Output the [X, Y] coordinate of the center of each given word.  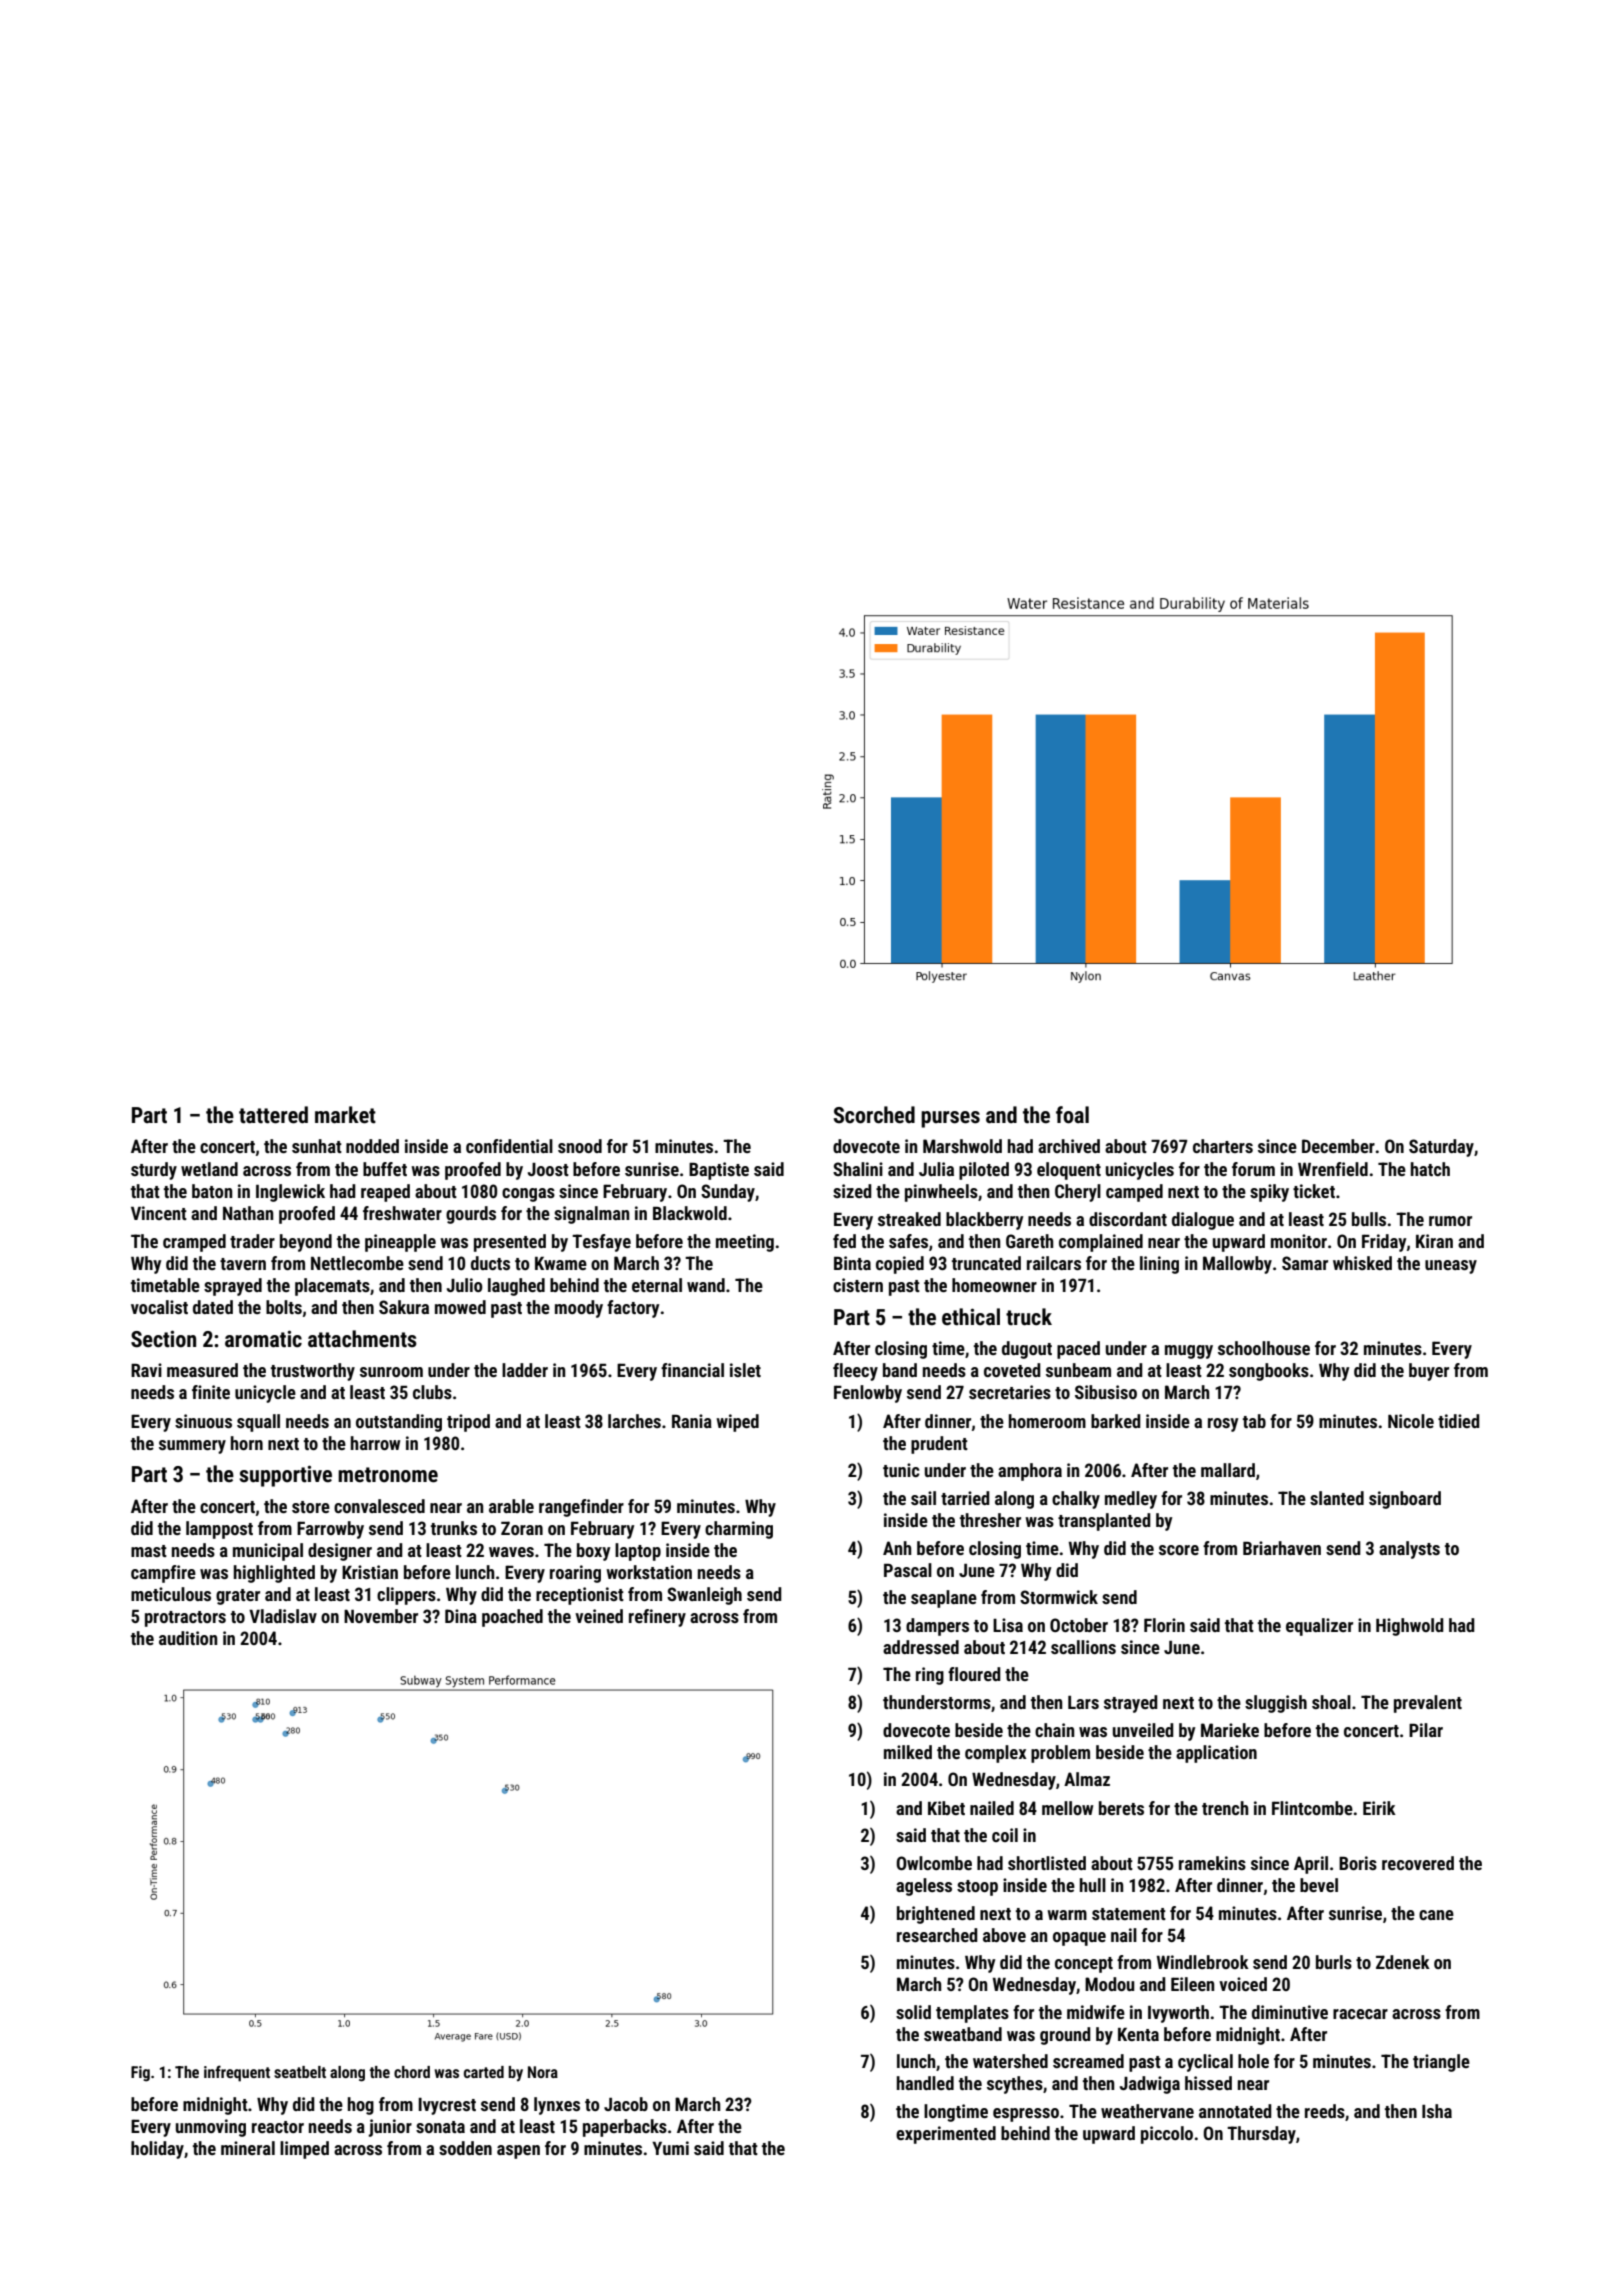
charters [1223, 1146]
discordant [1128, 1219]
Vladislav [283, 1616]
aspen [518, 2152]
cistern [858, 1285]
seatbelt [300, 2072]
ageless [924, 1887]
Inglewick [290, 1193]
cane [1436, 1915]
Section [163, 1339]
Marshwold [962, 1146]
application [1216, 1754]
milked [908, 1752]
